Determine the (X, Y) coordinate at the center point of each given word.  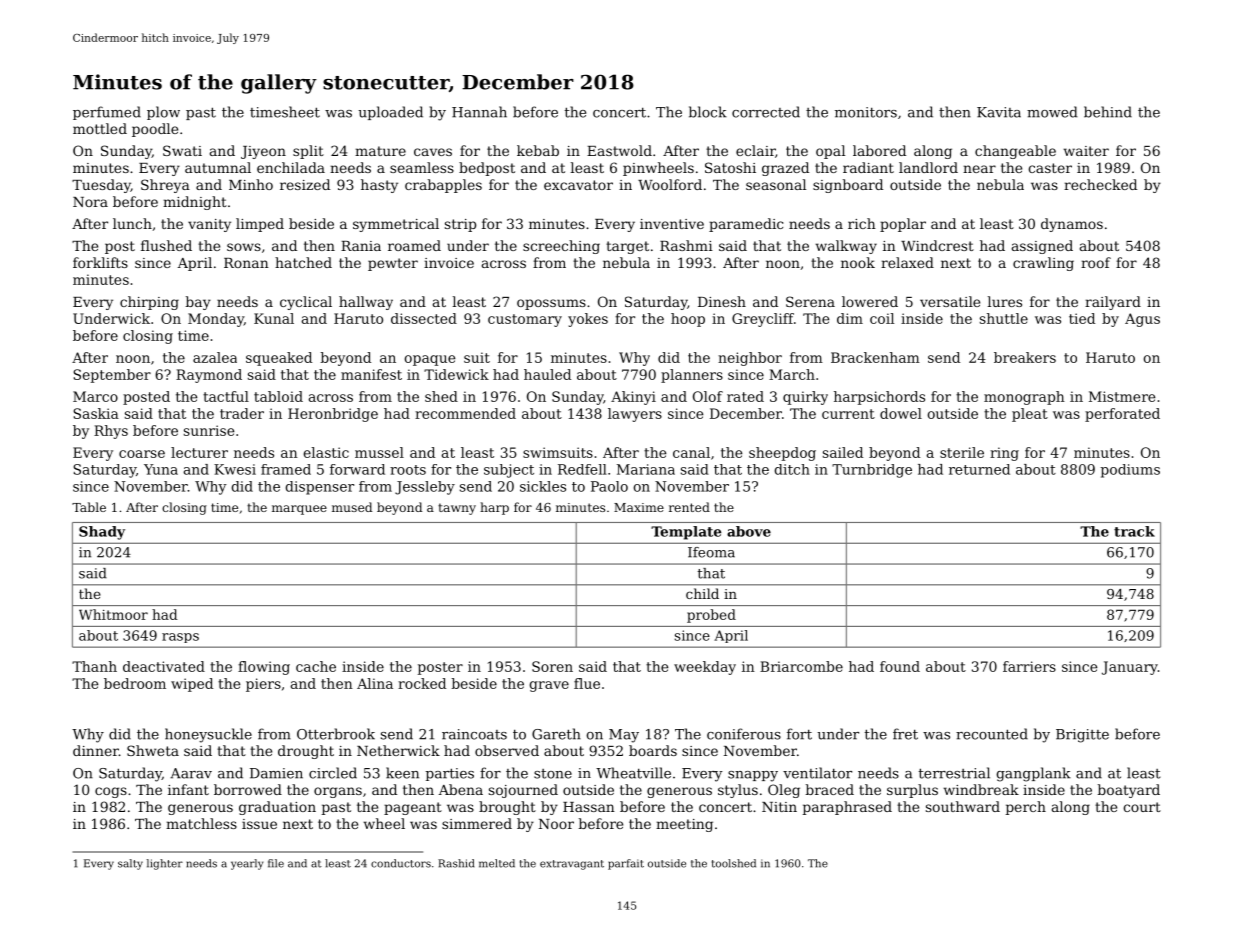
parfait (626, 864)
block (708, 112)
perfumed (107, 113)
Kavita (999, 112)
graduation (277, 808)
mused (352, 507)
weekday (705, 668)
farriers (1029, 666)
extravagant (572, 865)
